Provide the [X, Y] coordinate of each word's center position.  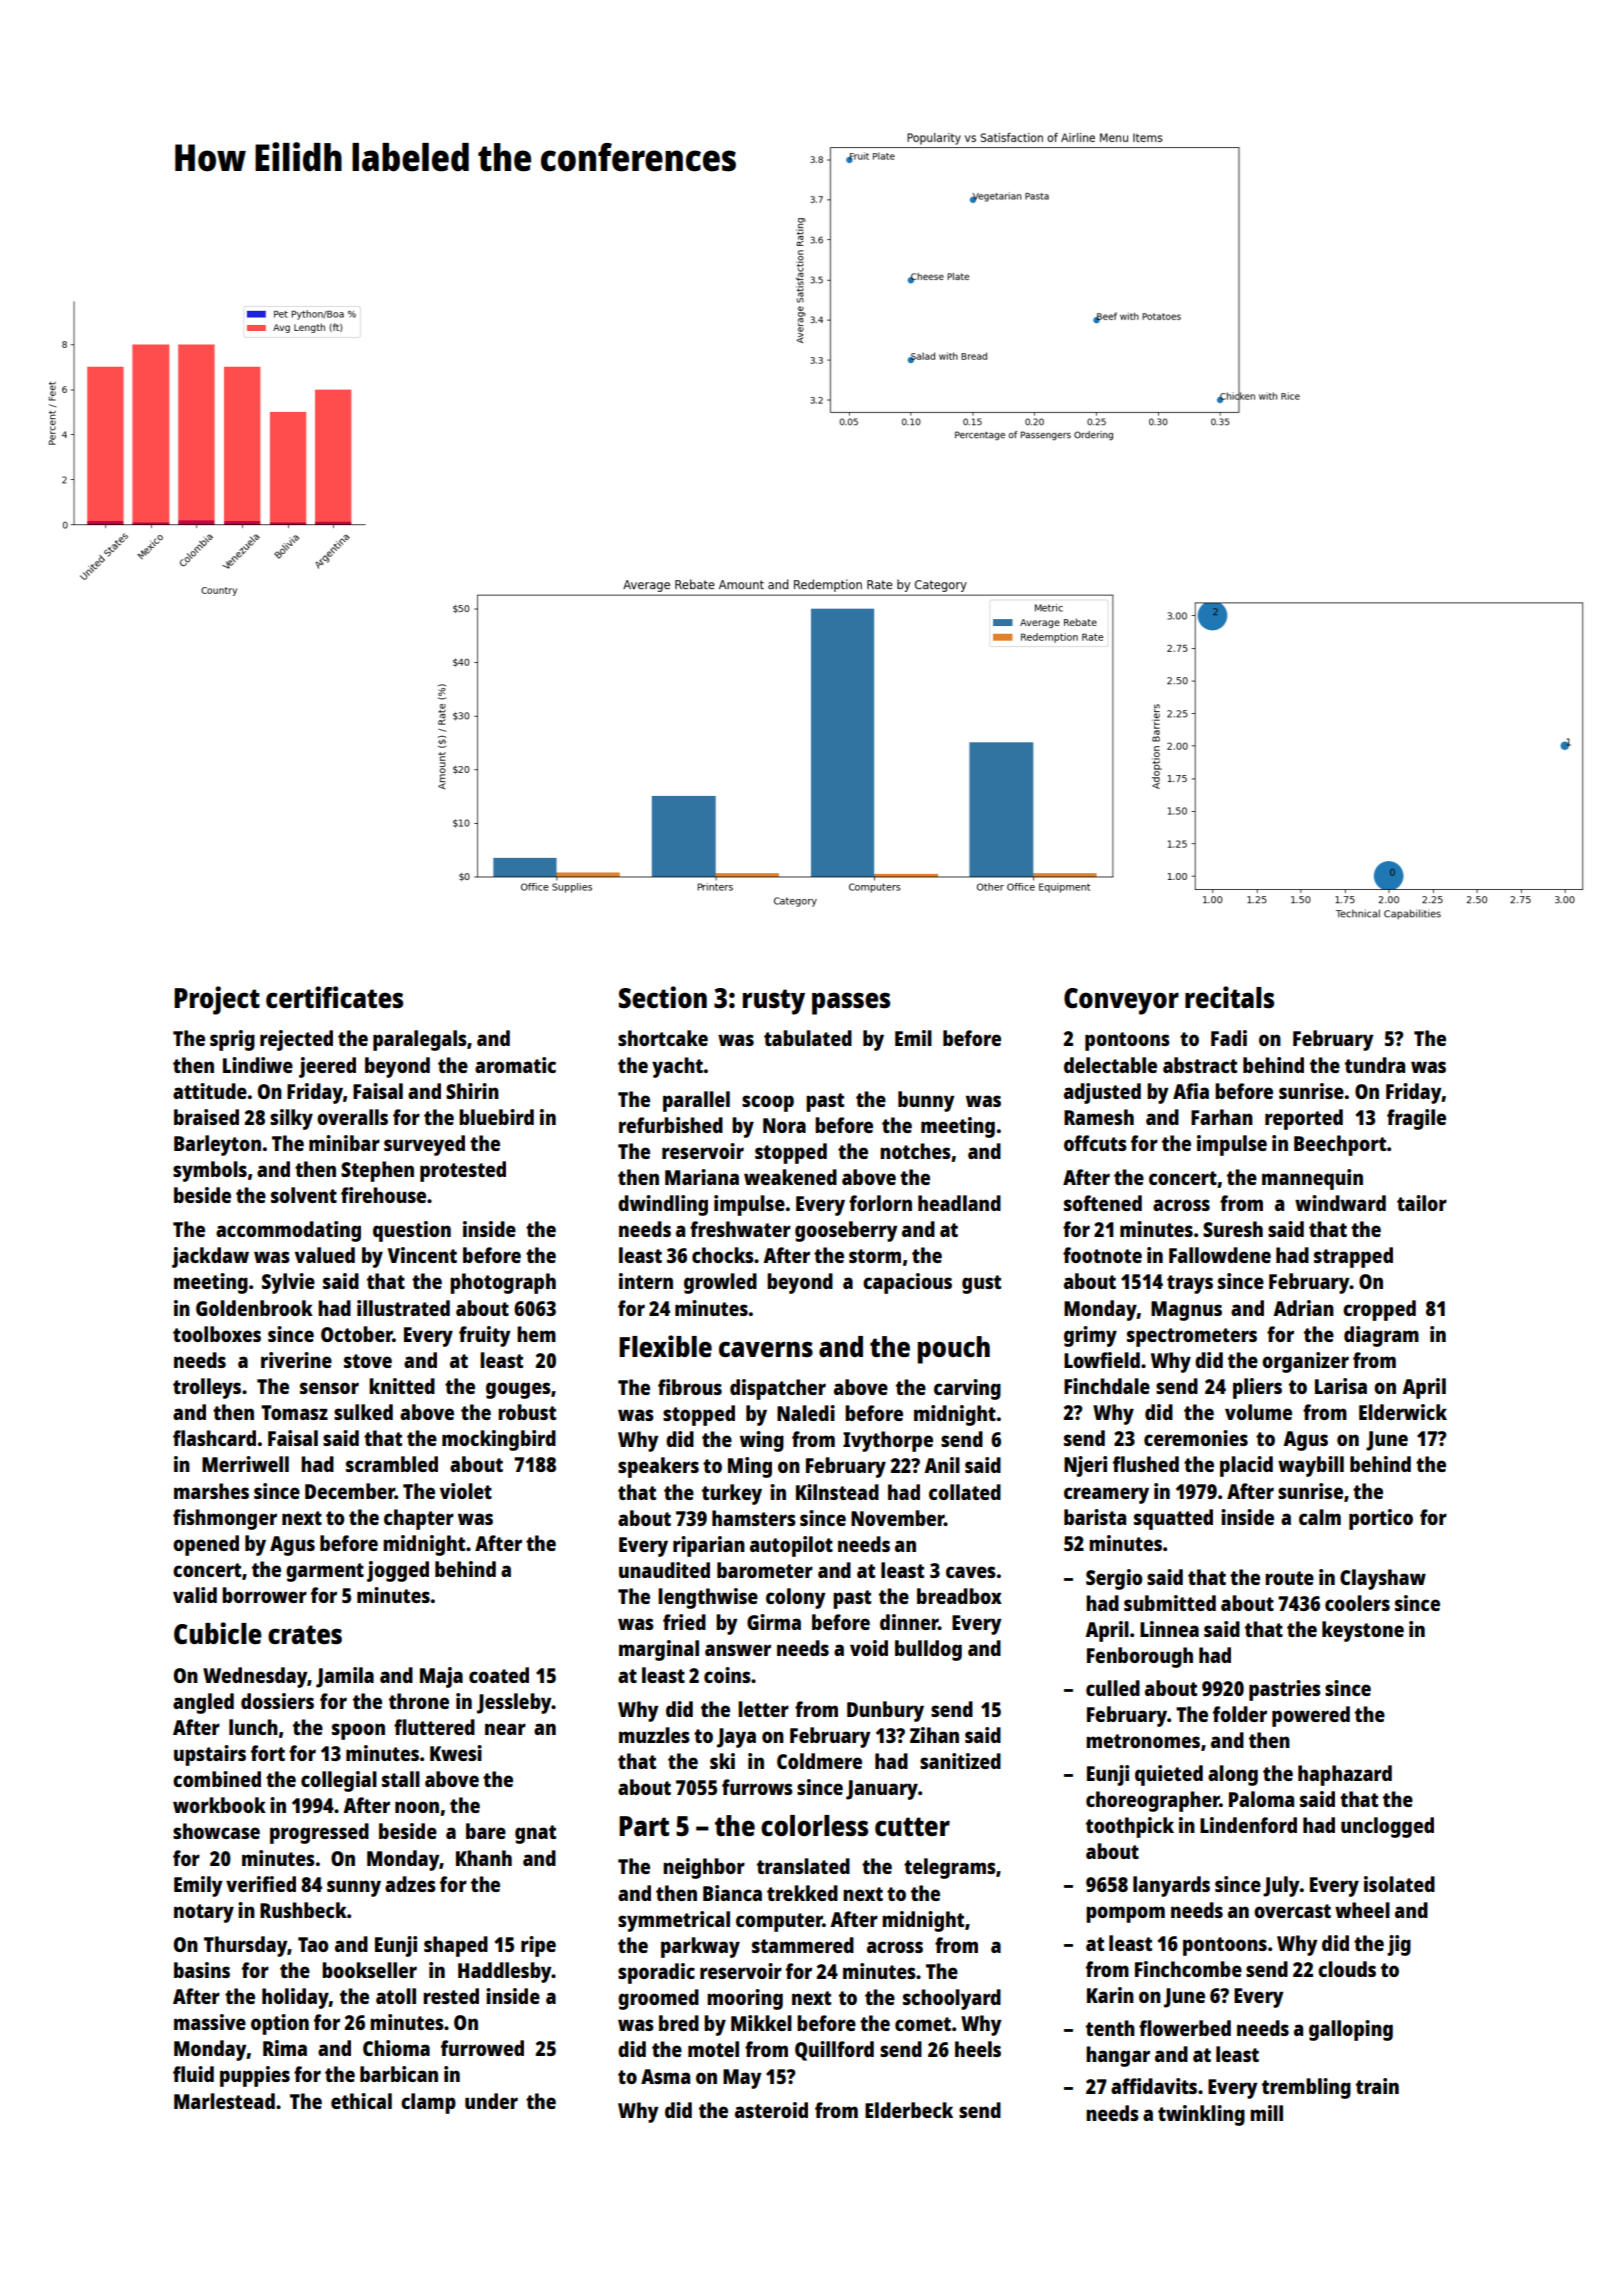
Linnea [1169, 1629]
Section [663, 997]
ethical [361, 2101]
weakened [790, 1177]
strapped [1353, 1257]
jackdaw [210, 1257]
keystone [1363, 1631]
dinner [909, 1622]
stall [401, 1779]
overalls [352, 1117]
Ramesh [1099, 1117]
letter [763, 1709]
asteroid [771, 2110]
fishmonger [225, 1519]
